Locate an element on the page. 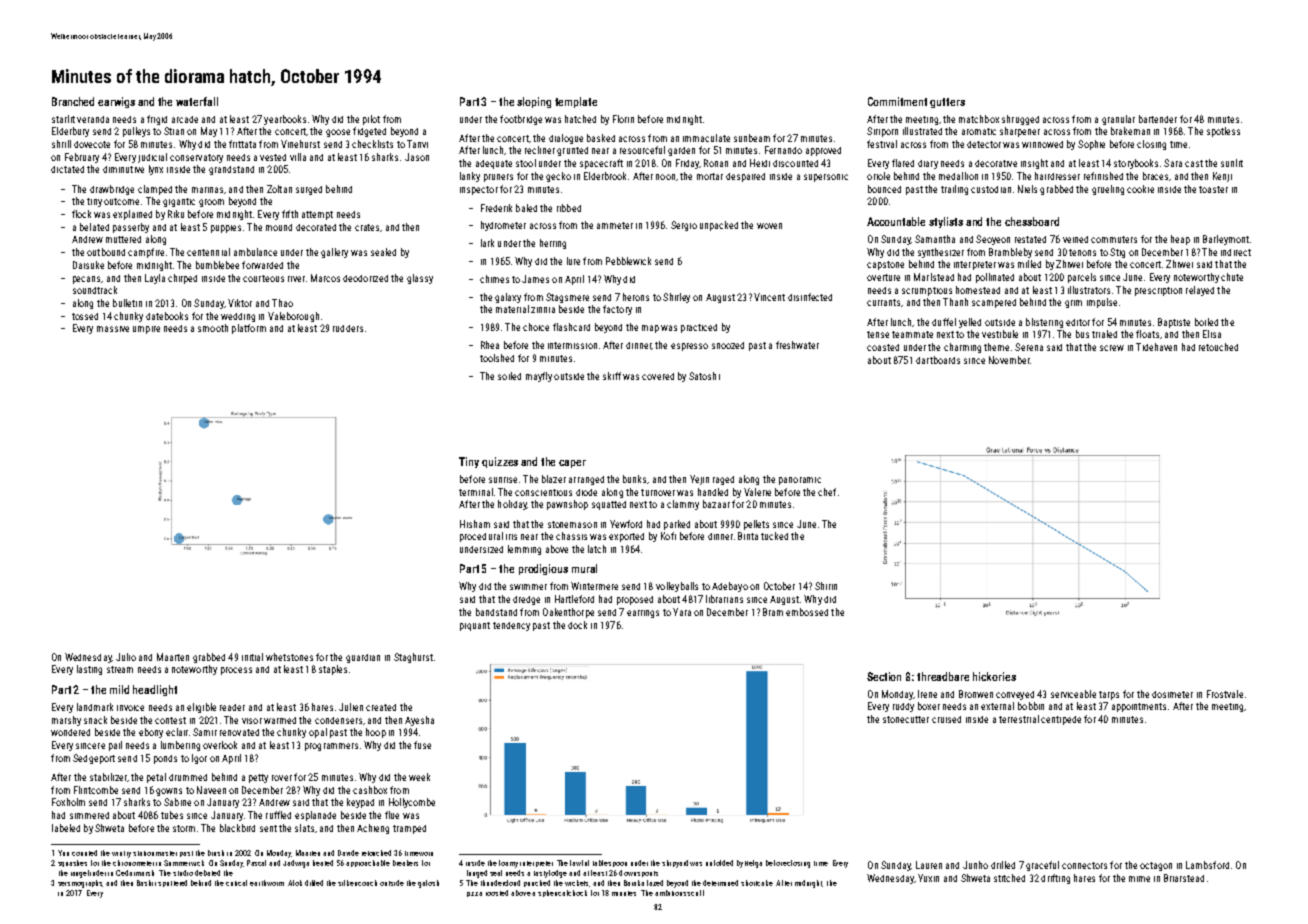  Junho is located at coordinates (975, 865).
